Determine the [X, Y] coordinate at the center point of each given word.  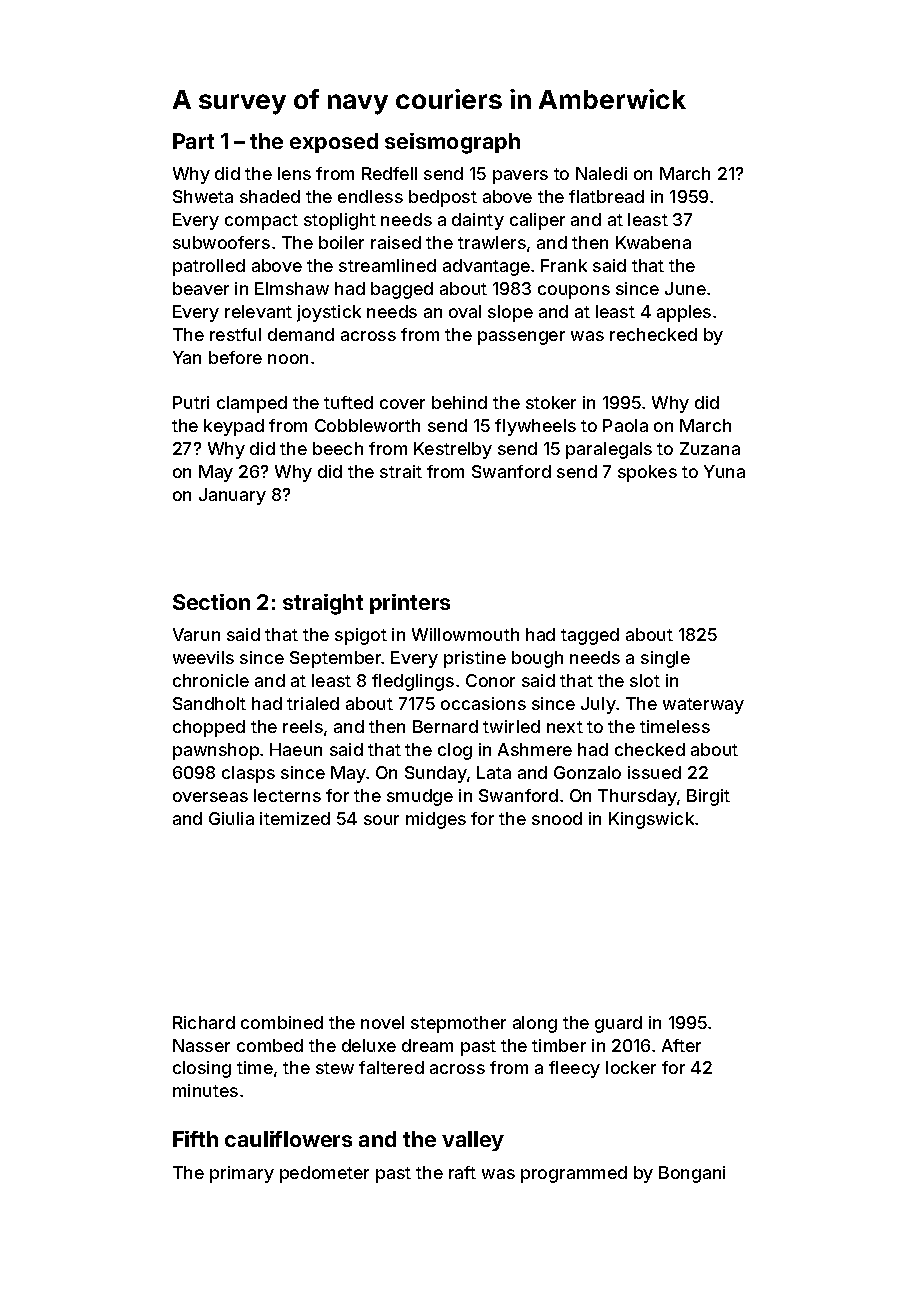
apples [684, 313]
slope [510, 313]
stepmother [458, 1024]
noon [288, 359]
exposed [334, 143]
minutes [205, 1090]
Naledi [601, 173]
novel [382, 1022]
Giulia [231, 818]
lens [294, 173]
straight [323, 604]
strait [401, 471]
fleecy [574, 1069]
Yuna [724, 471]
